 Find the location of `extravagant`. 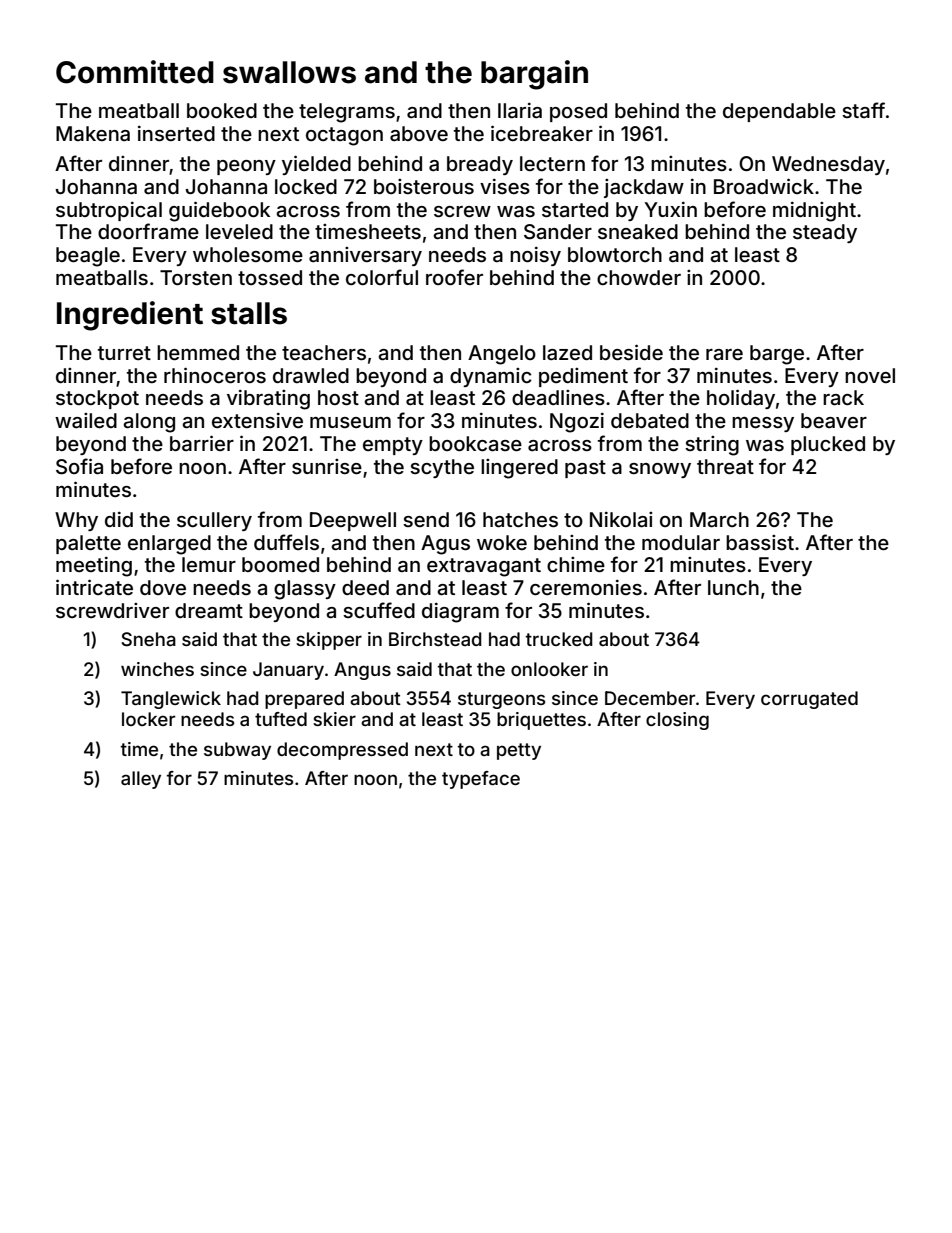

extravagant is located at coordinates (484, 567).
